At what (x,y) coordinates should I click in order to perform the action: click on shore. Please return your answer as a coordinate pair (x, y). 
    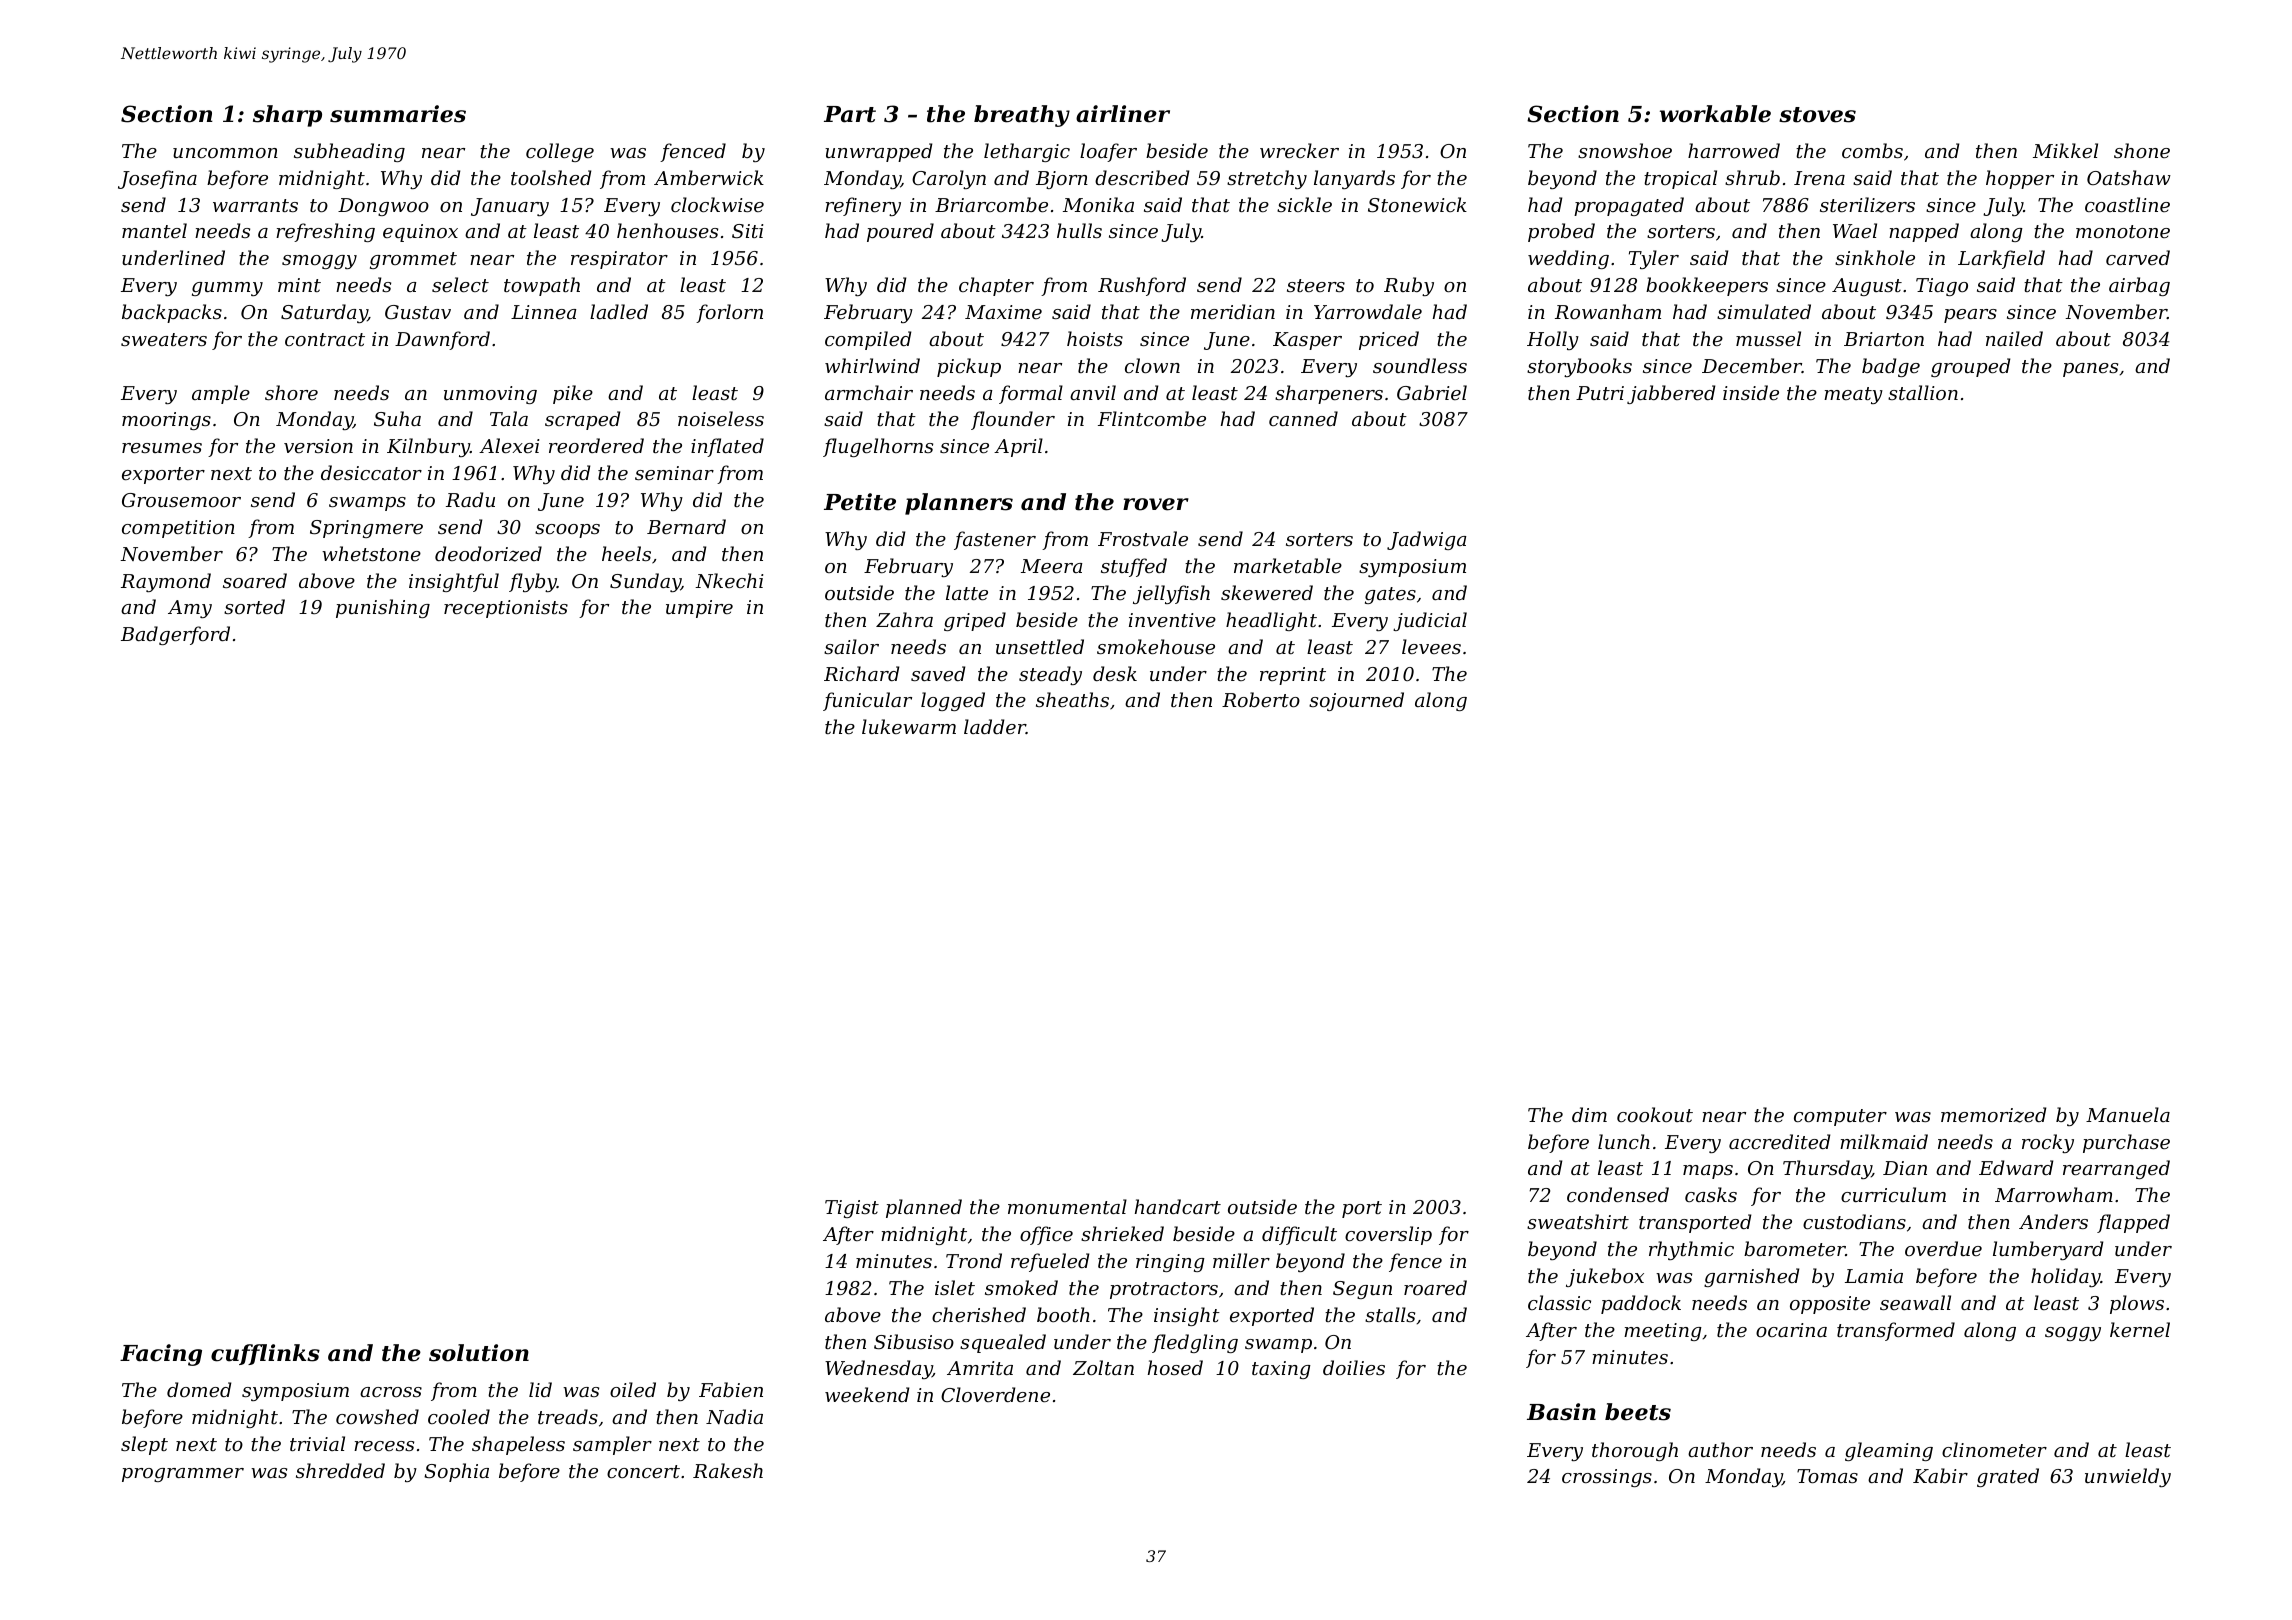
    Looking at the image, I should click on (291, 392).
